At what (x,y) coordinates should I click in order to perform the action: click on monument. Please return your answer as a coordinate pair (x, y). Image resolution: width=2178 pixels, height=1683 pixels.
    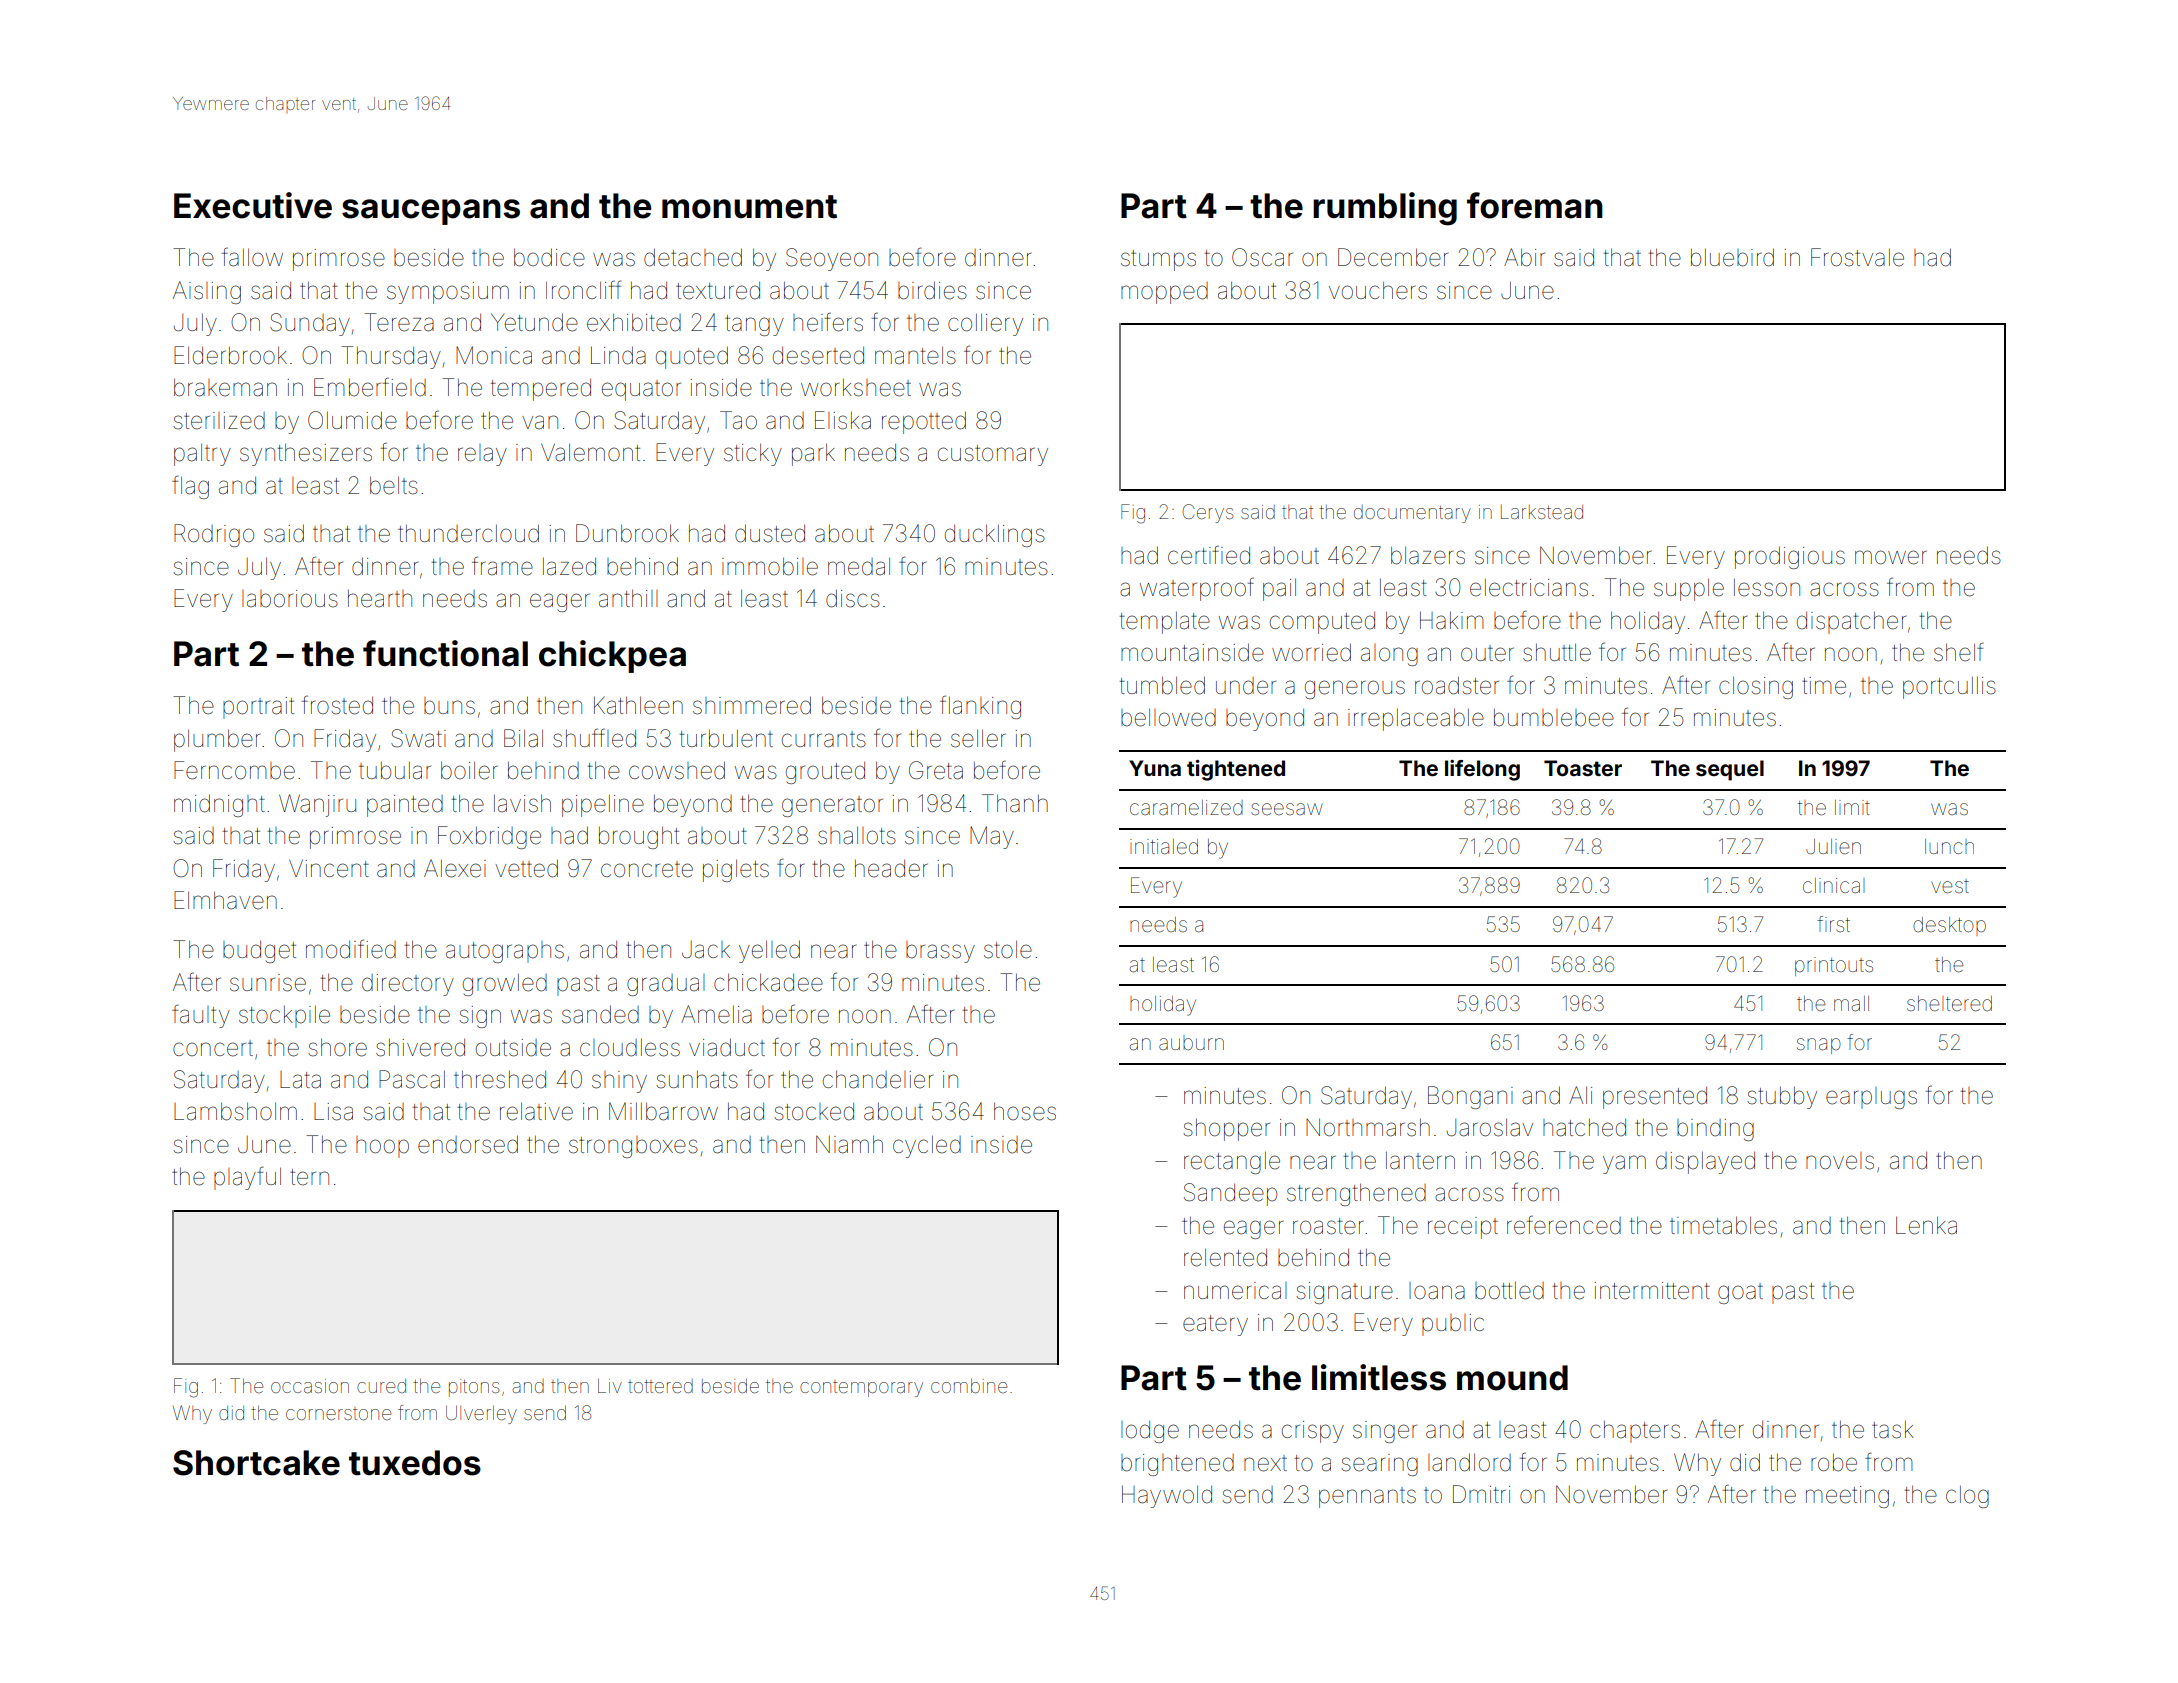
    Looking at the image, I should click on (749, 207).
